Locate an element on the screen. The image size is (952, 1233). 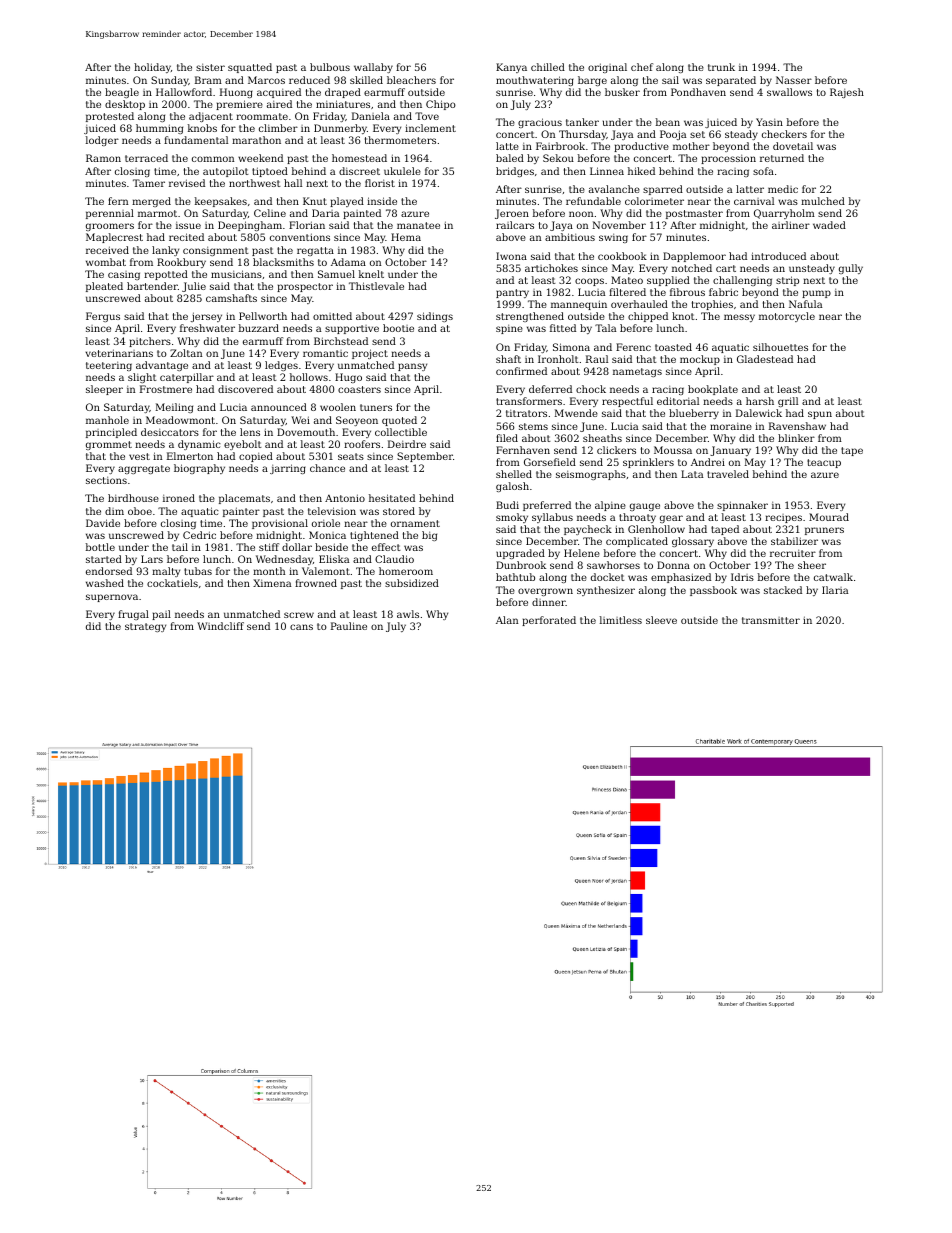
trunk is located at coordinates (721, 67).
